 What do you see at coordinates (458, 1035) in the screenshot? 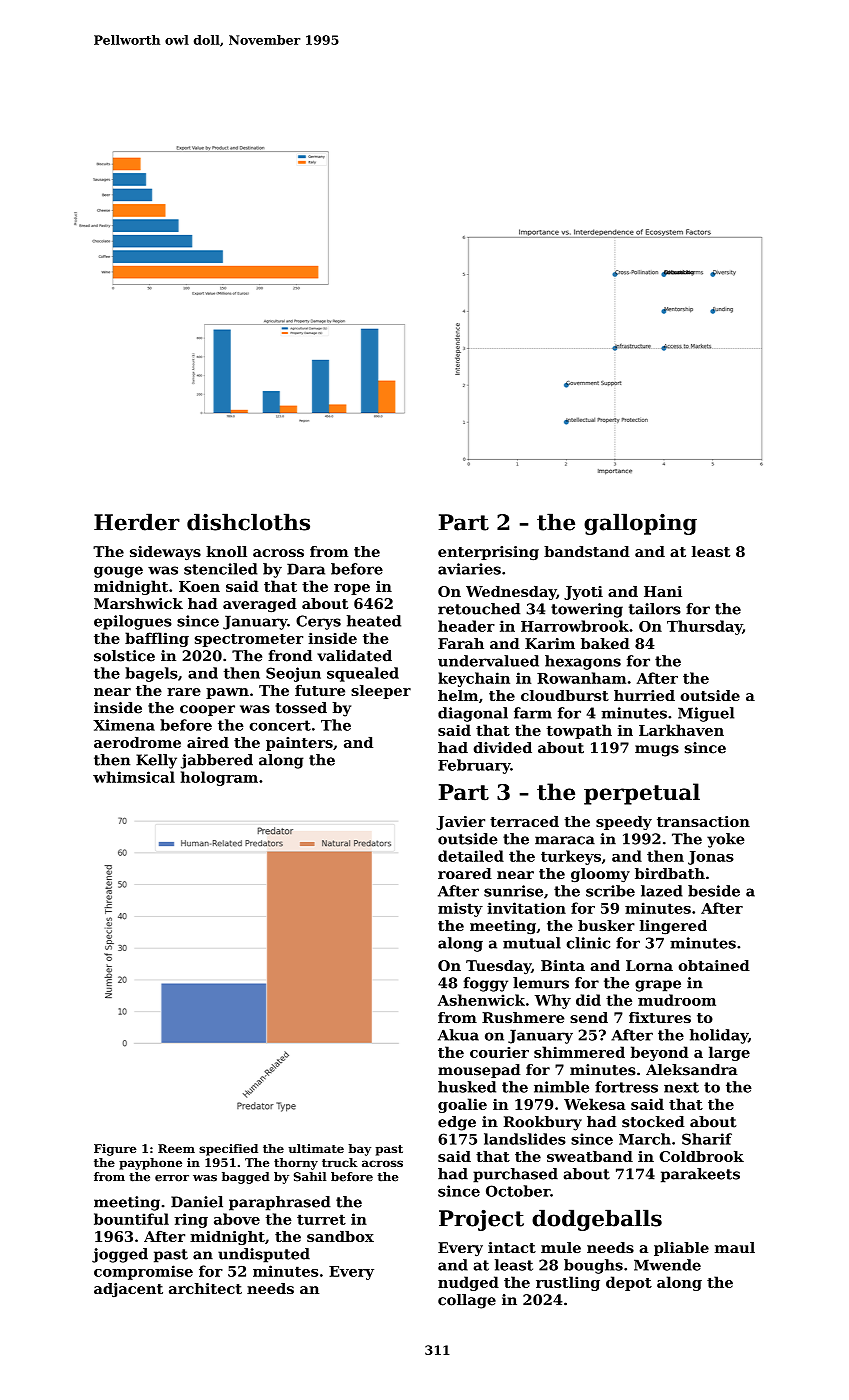
I see `Akua` at bounding box center [458, 1035].
